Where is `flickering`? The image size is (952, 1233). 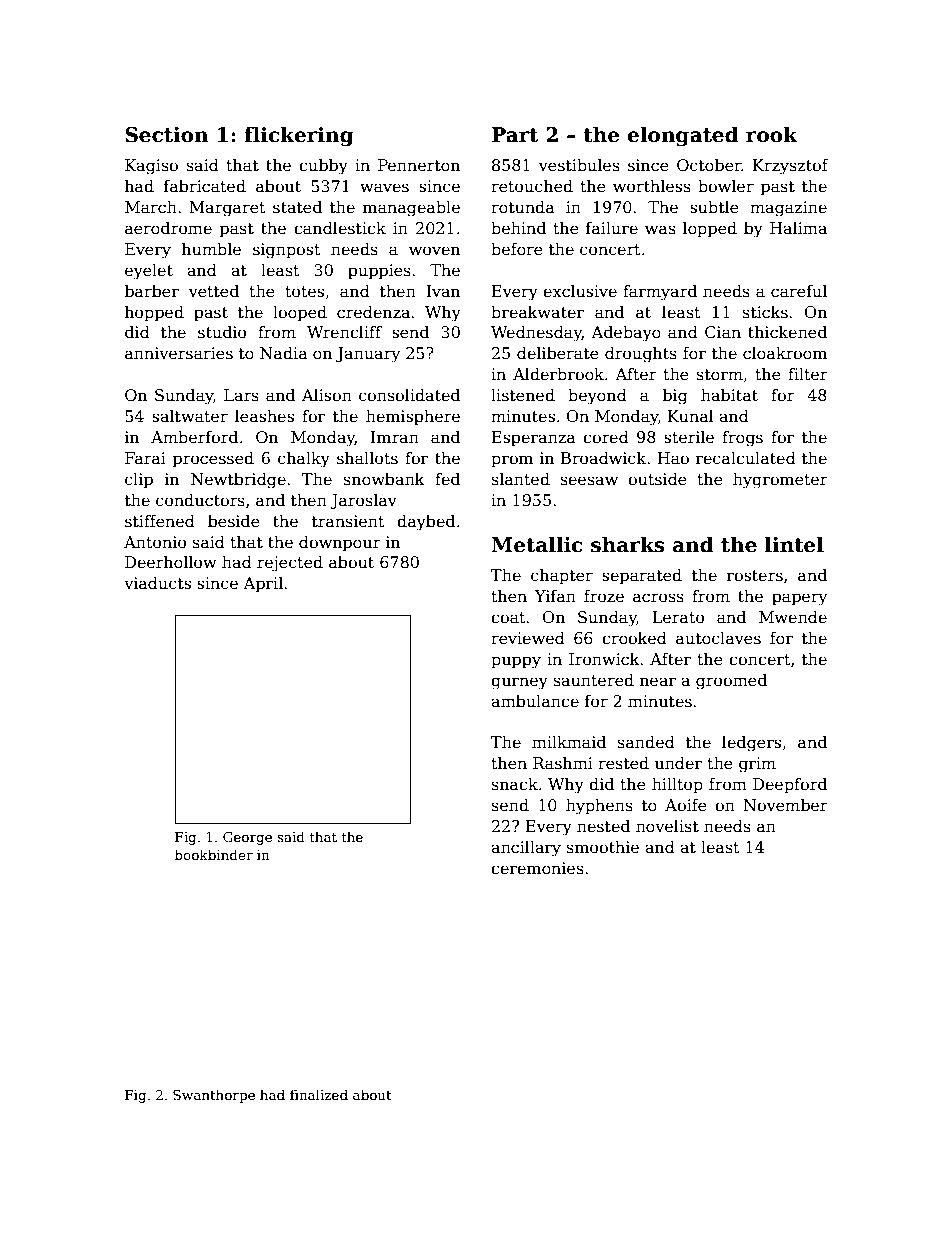
flickering is located at coordinates (299, 136).
